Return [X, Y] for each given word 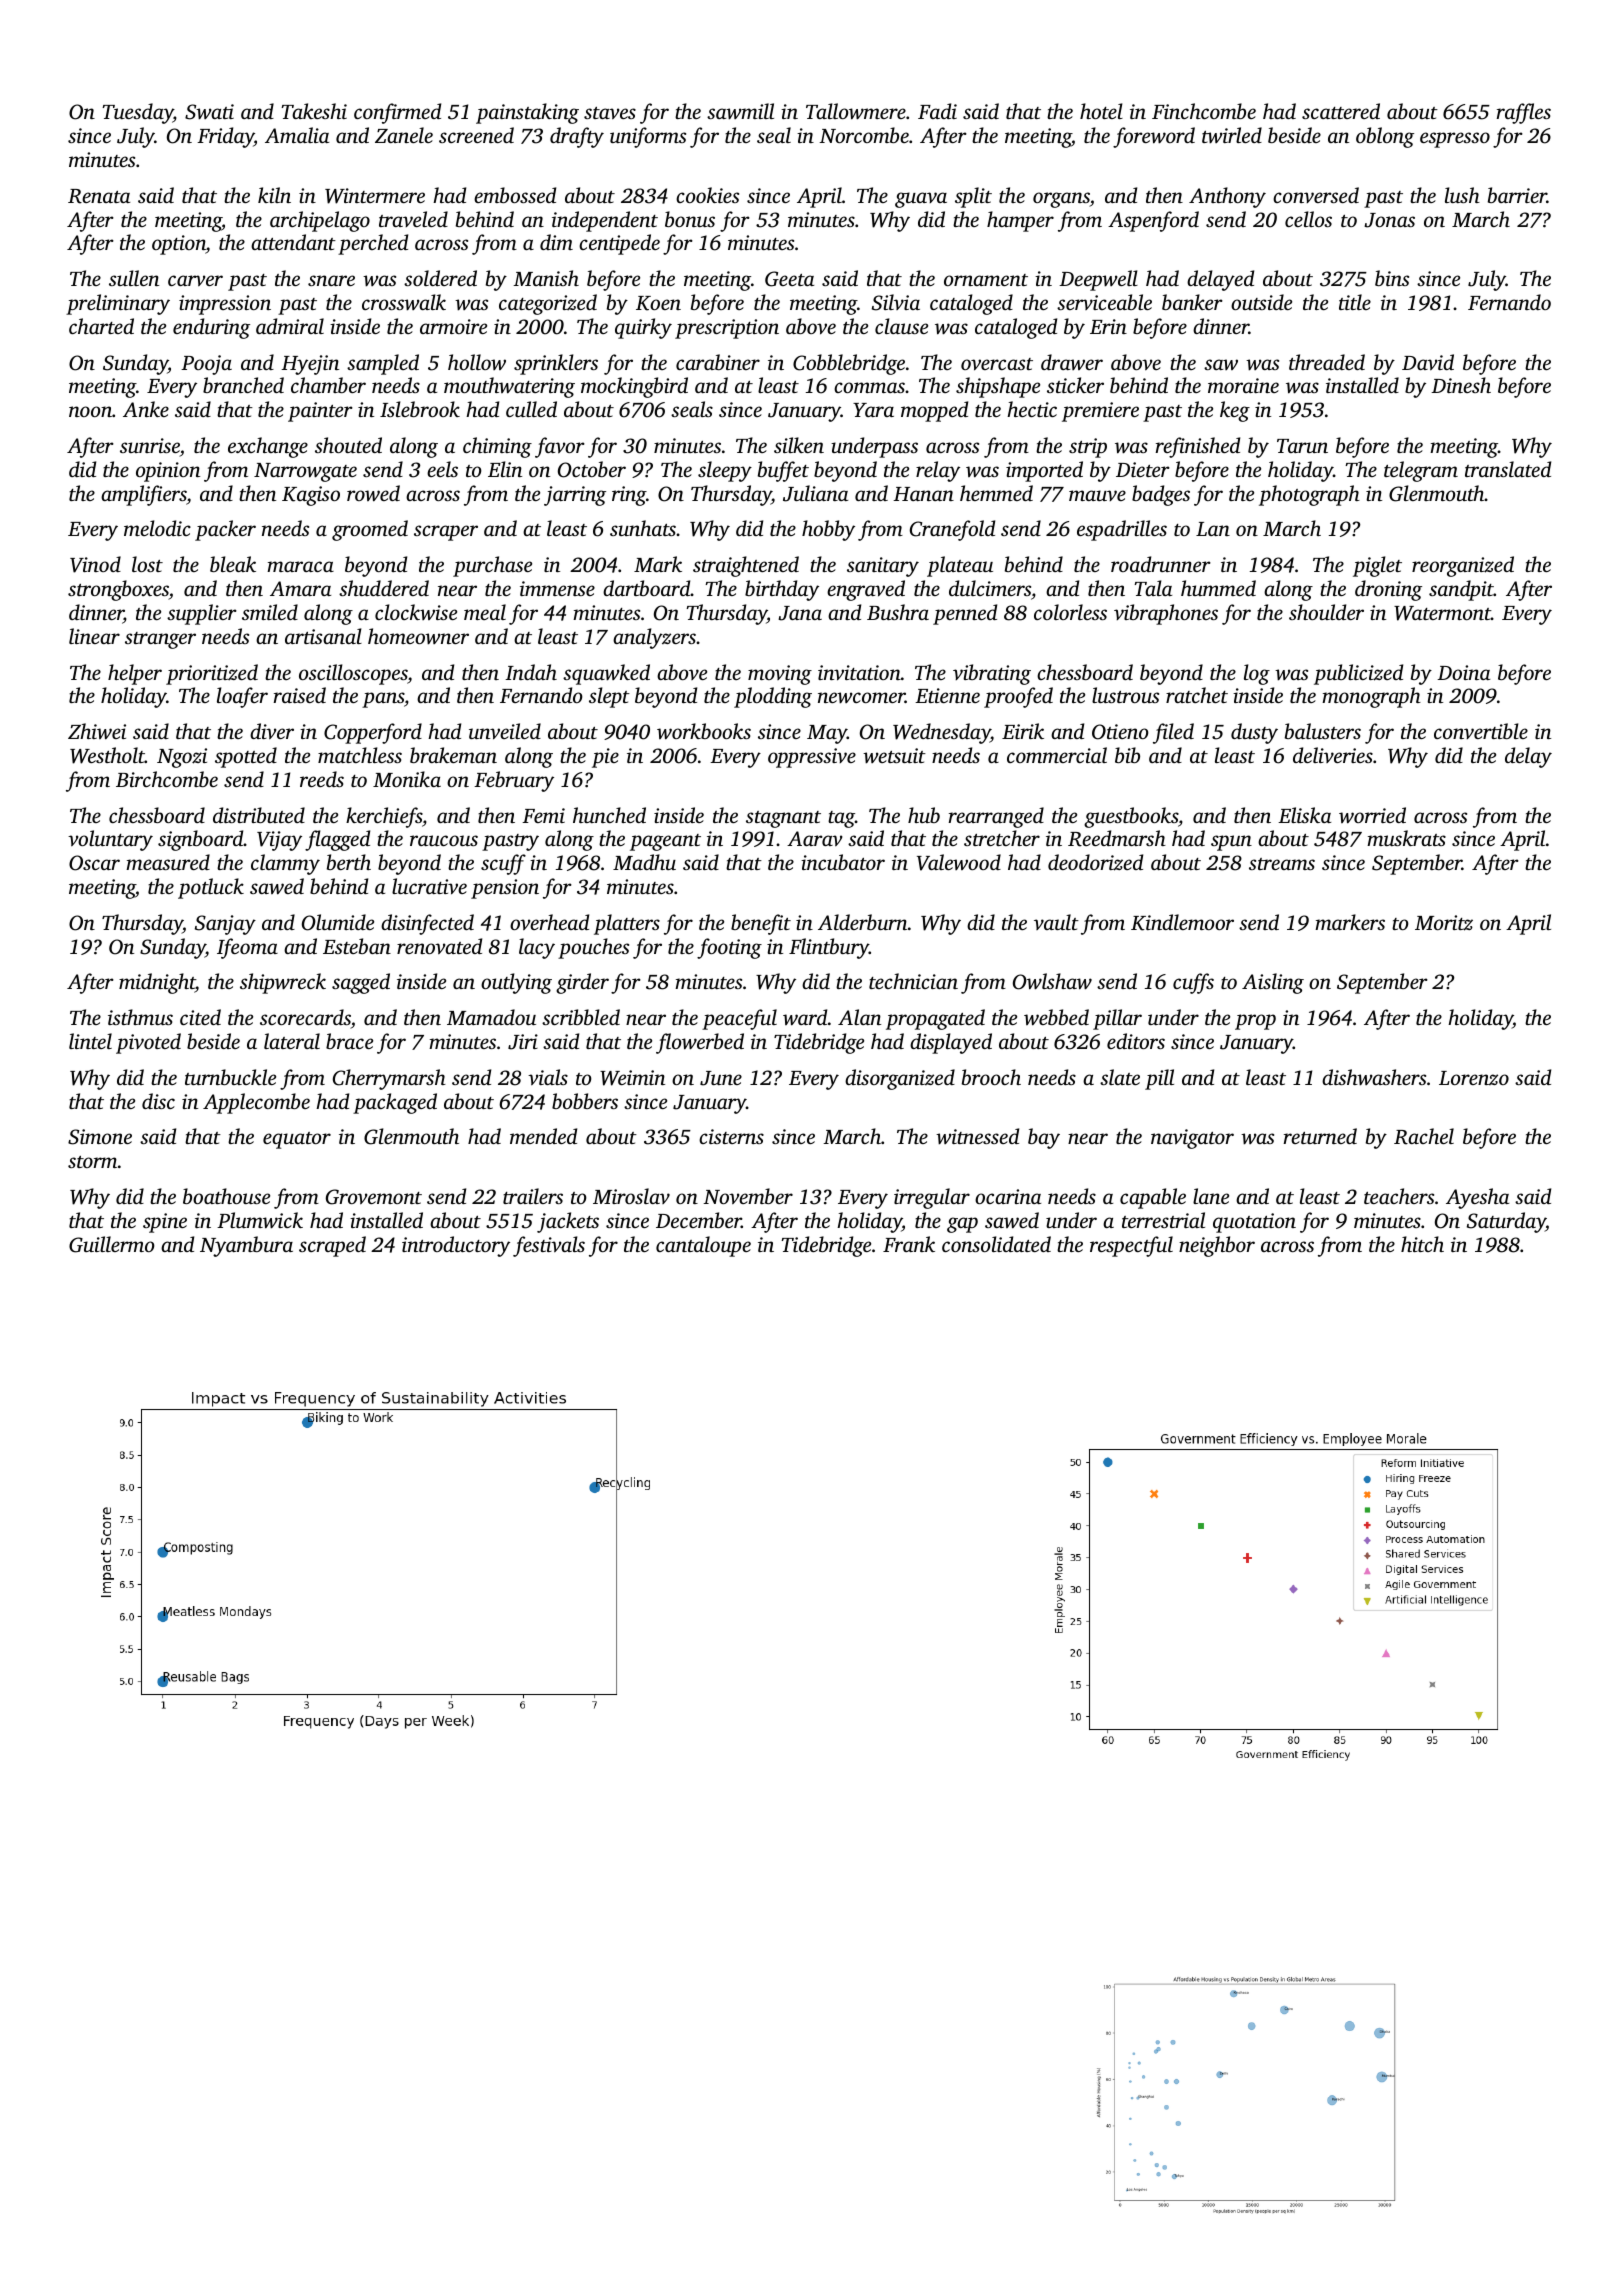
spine [165, 1223]
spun [1231, 843]
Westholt [107, 755]
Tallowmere [856, 111]
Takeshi [314, 111]
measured [168, 862]
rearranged [996, 817]
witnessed [977, 1136]
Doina [1463, 672]
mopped [934, 411]
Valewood [959, 862]
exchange [268, 447]
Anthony [1227, 197]
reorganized [1463, 566]
